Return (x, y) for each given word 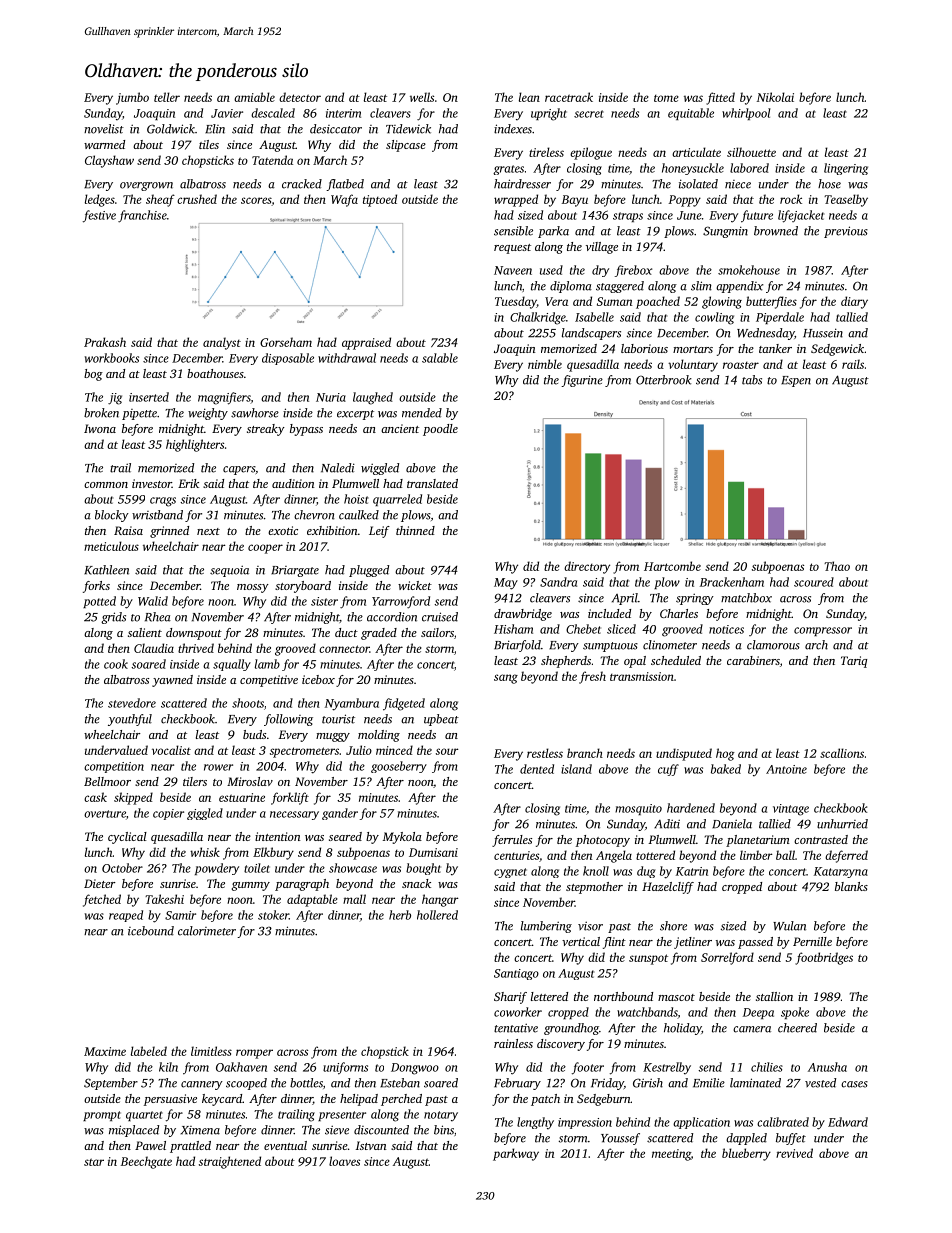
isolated (698, 184)
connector (344, 649)
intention (277, 836)
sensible (513, 231)
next (208, 531)
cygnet (510, 873)
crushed (197, 199)
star (94, 1162)
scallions (842, 753)
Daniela (732, 824)
